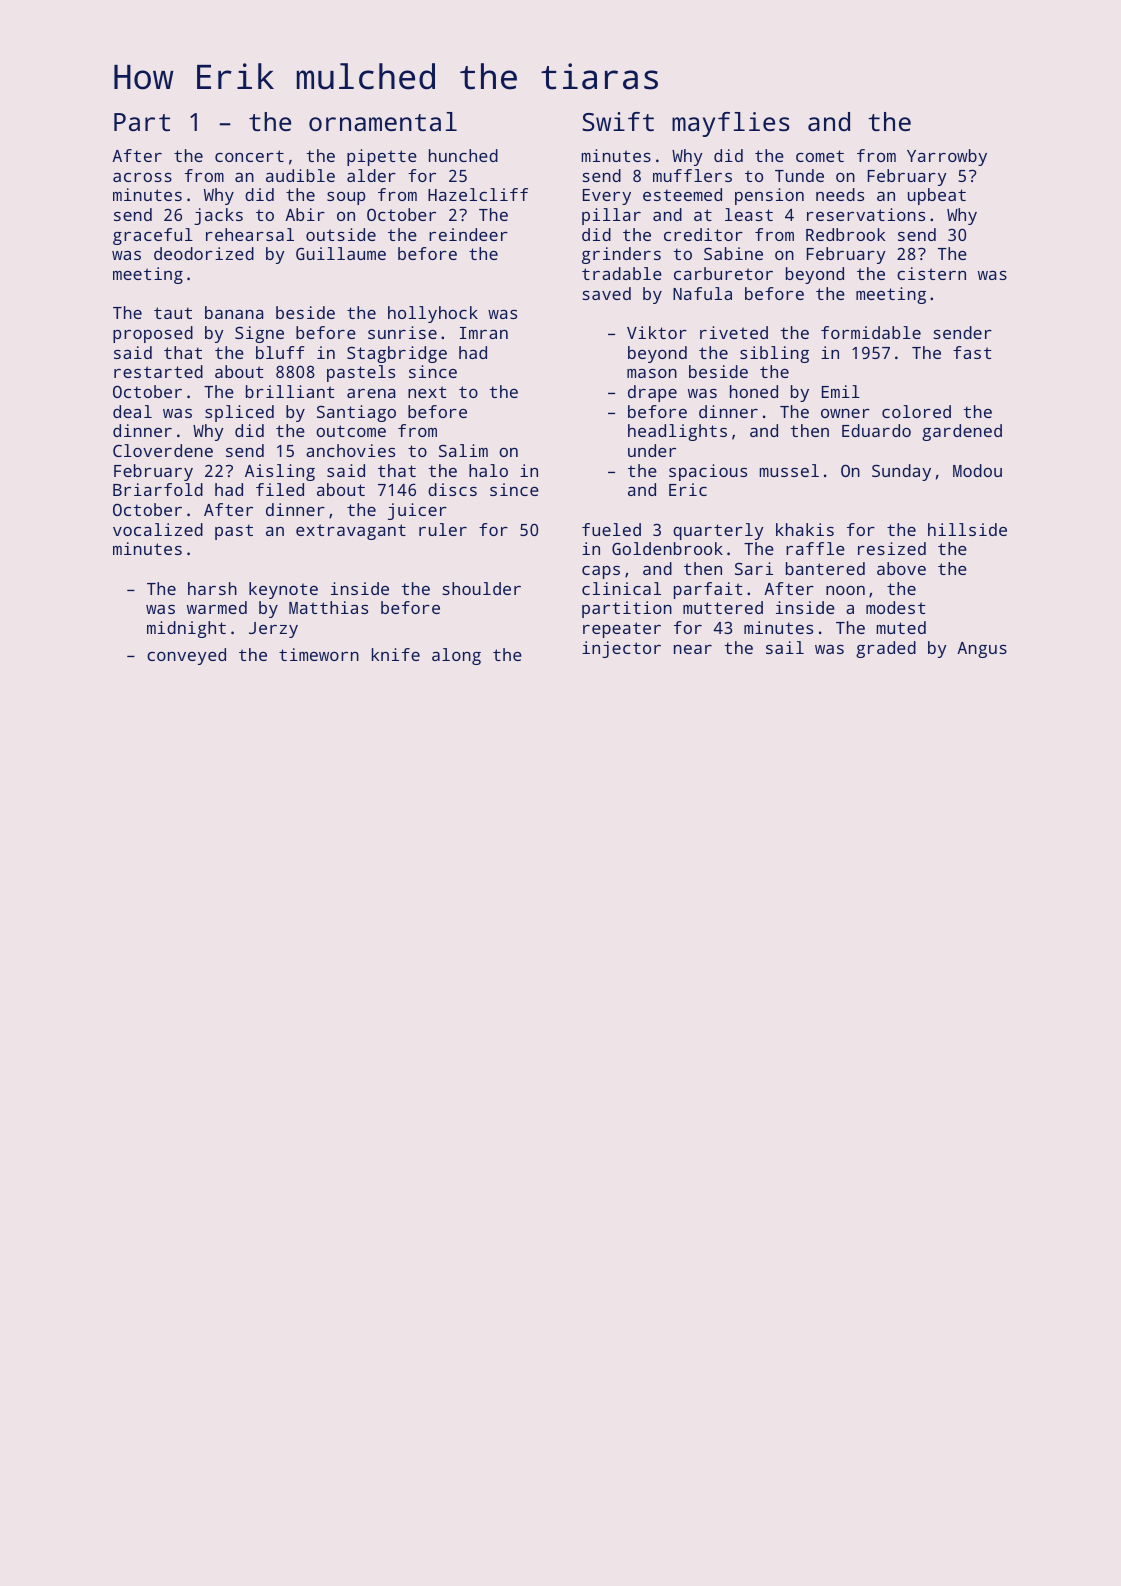  Describe the element at coordinates (618, 121) in the image. I see `Swift` at that location.
